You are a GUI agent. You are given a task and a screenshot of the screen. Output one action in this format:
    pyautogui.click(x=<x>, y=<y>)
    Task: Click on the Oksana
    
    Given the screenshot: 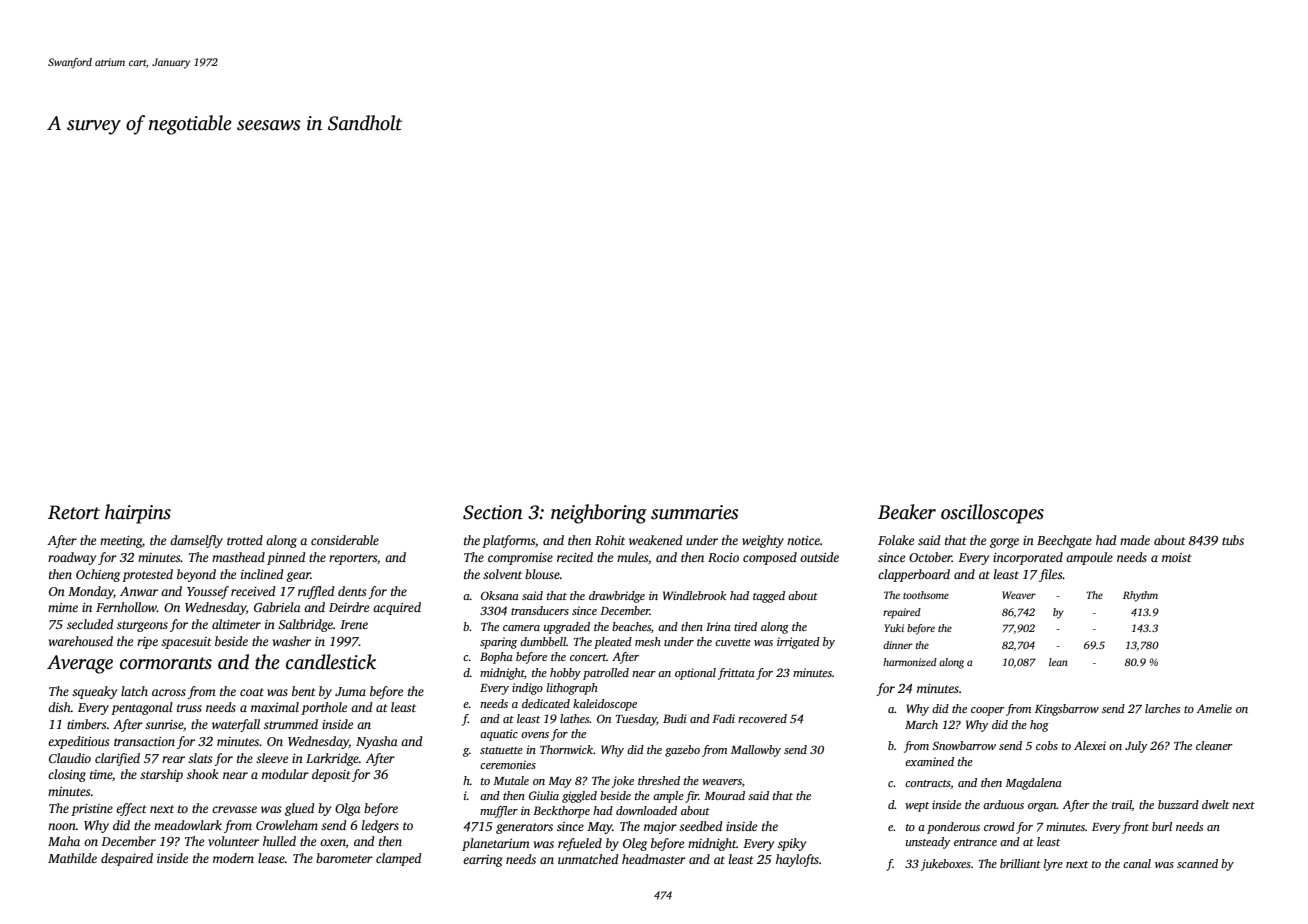 What is the action you would take?
    pyautogui.click(x=500, y=595)
